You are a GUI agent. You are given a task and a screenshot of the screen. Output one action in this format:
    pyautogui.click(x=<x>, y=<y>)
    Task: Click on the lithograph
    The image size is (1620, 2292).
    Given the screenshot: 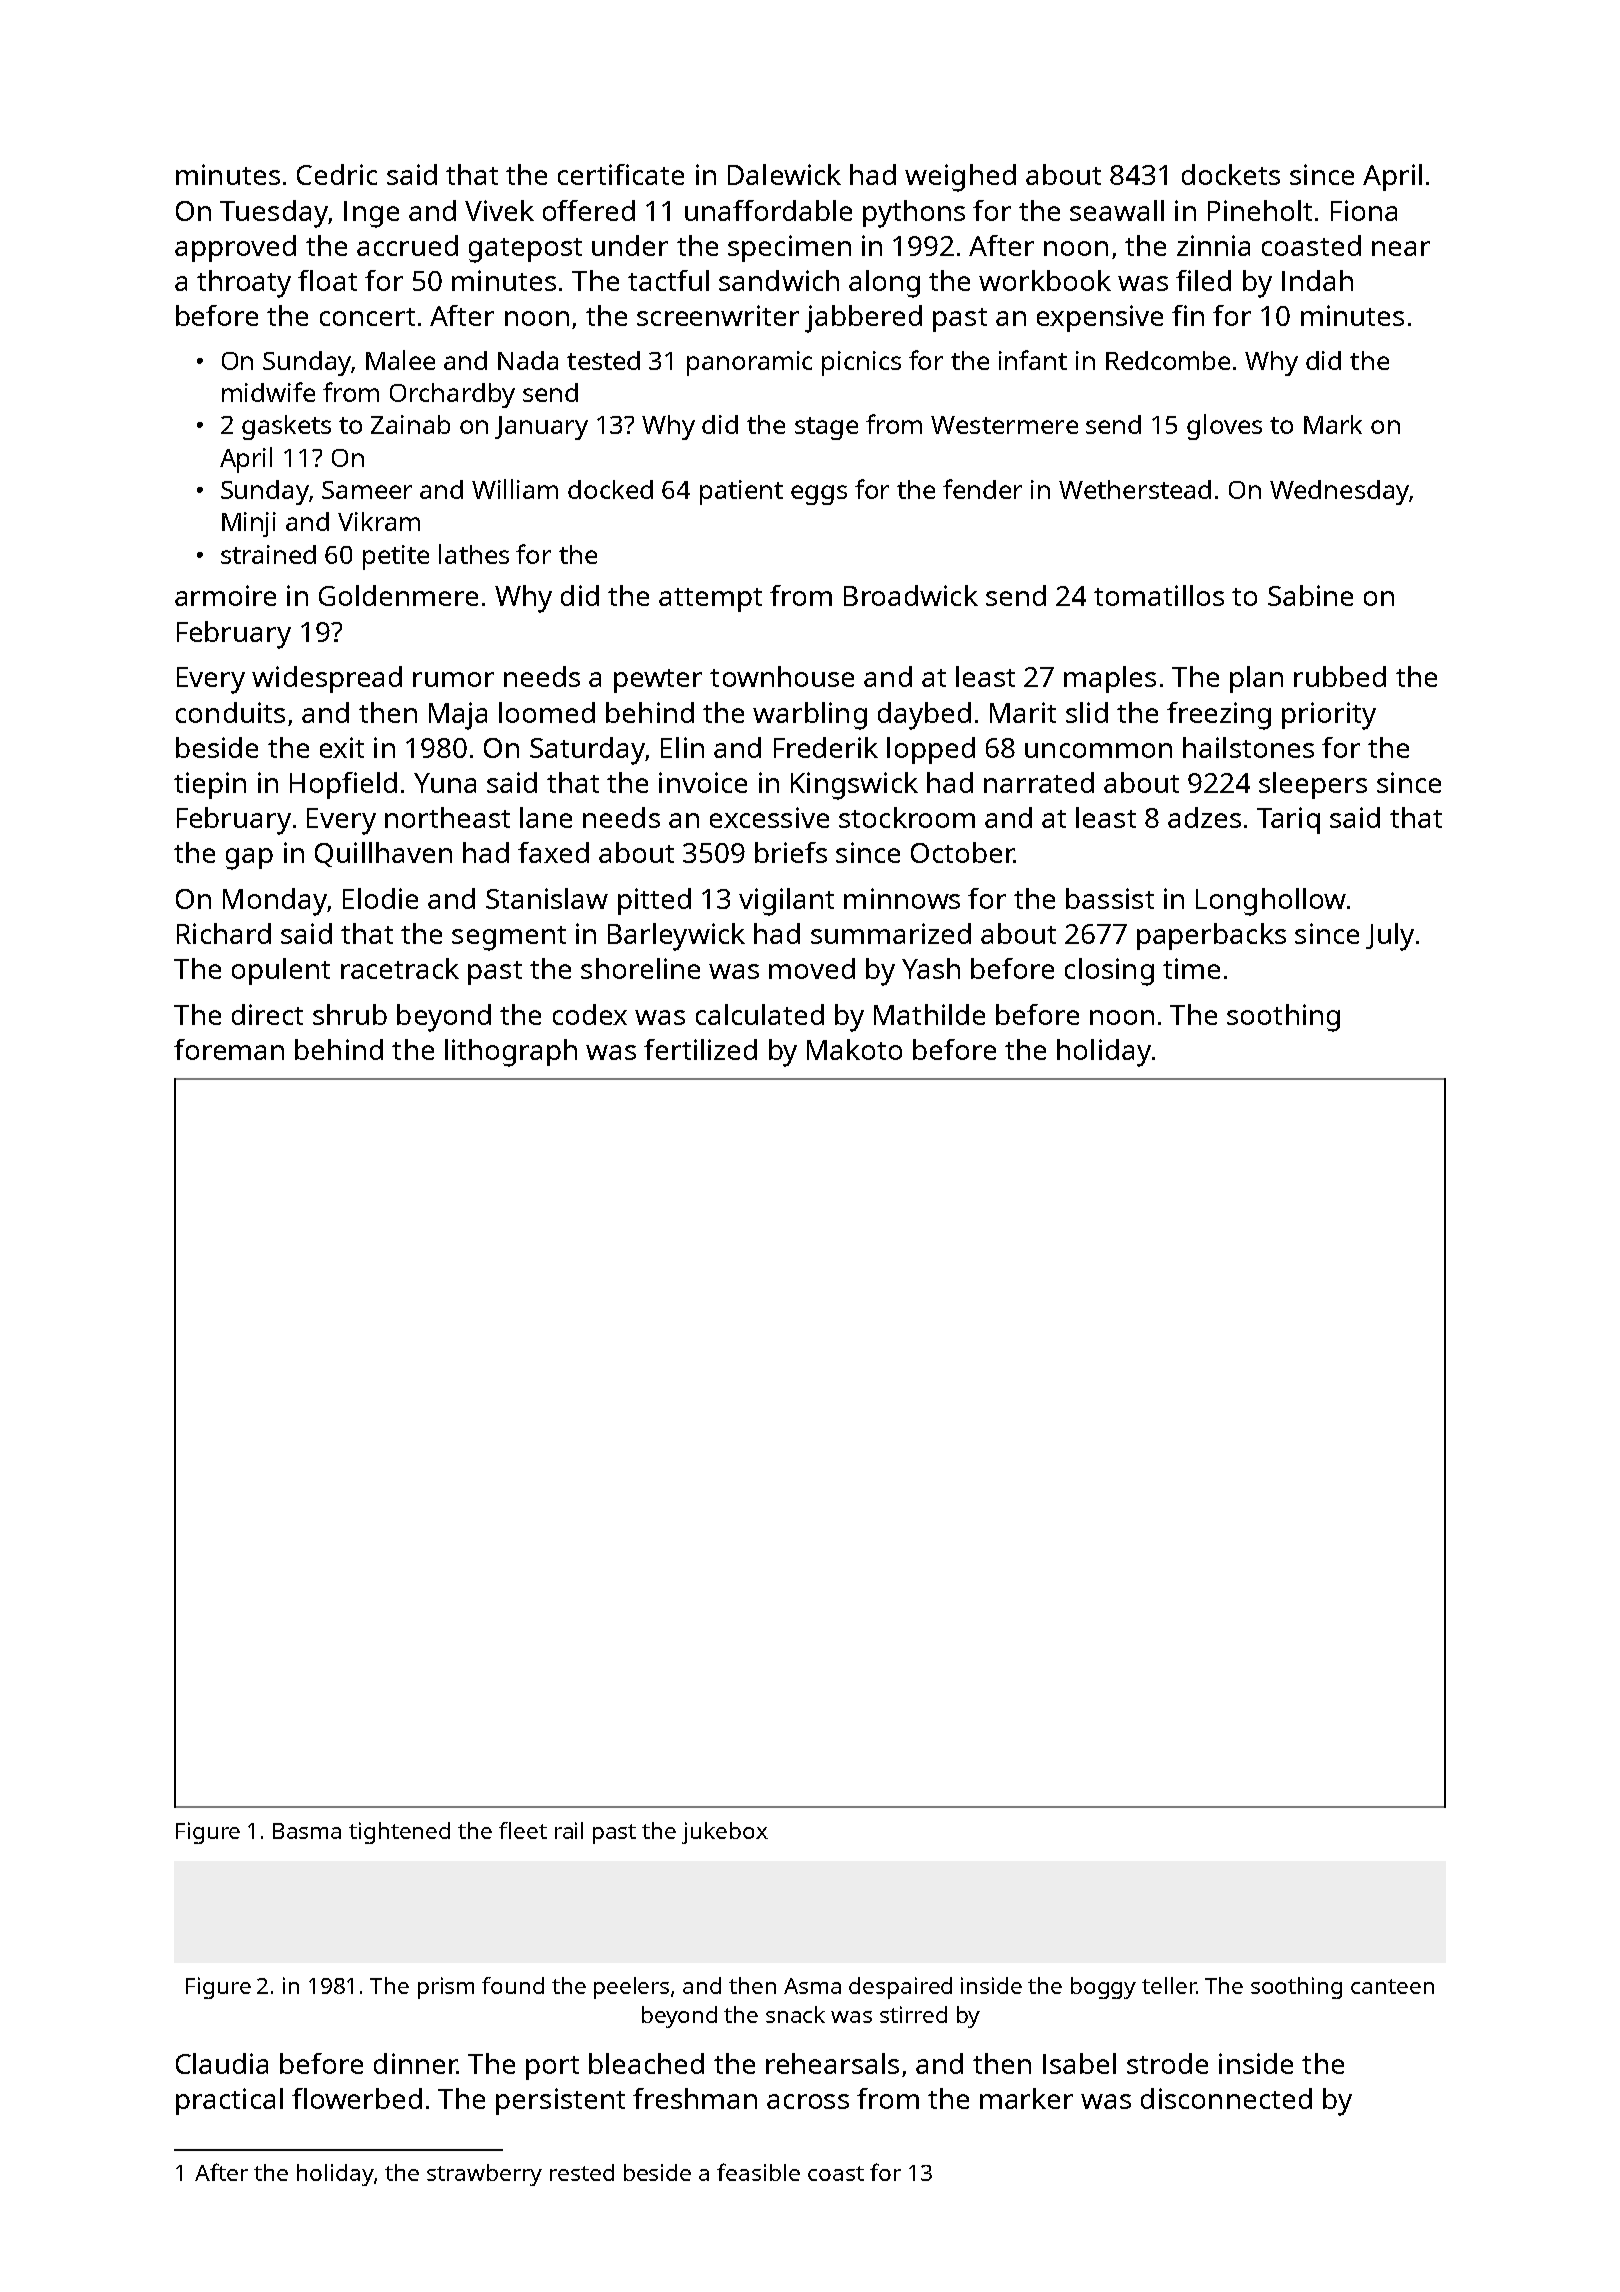 What is the action you would take?
    pyautogui.click(x=511, y=1053)
